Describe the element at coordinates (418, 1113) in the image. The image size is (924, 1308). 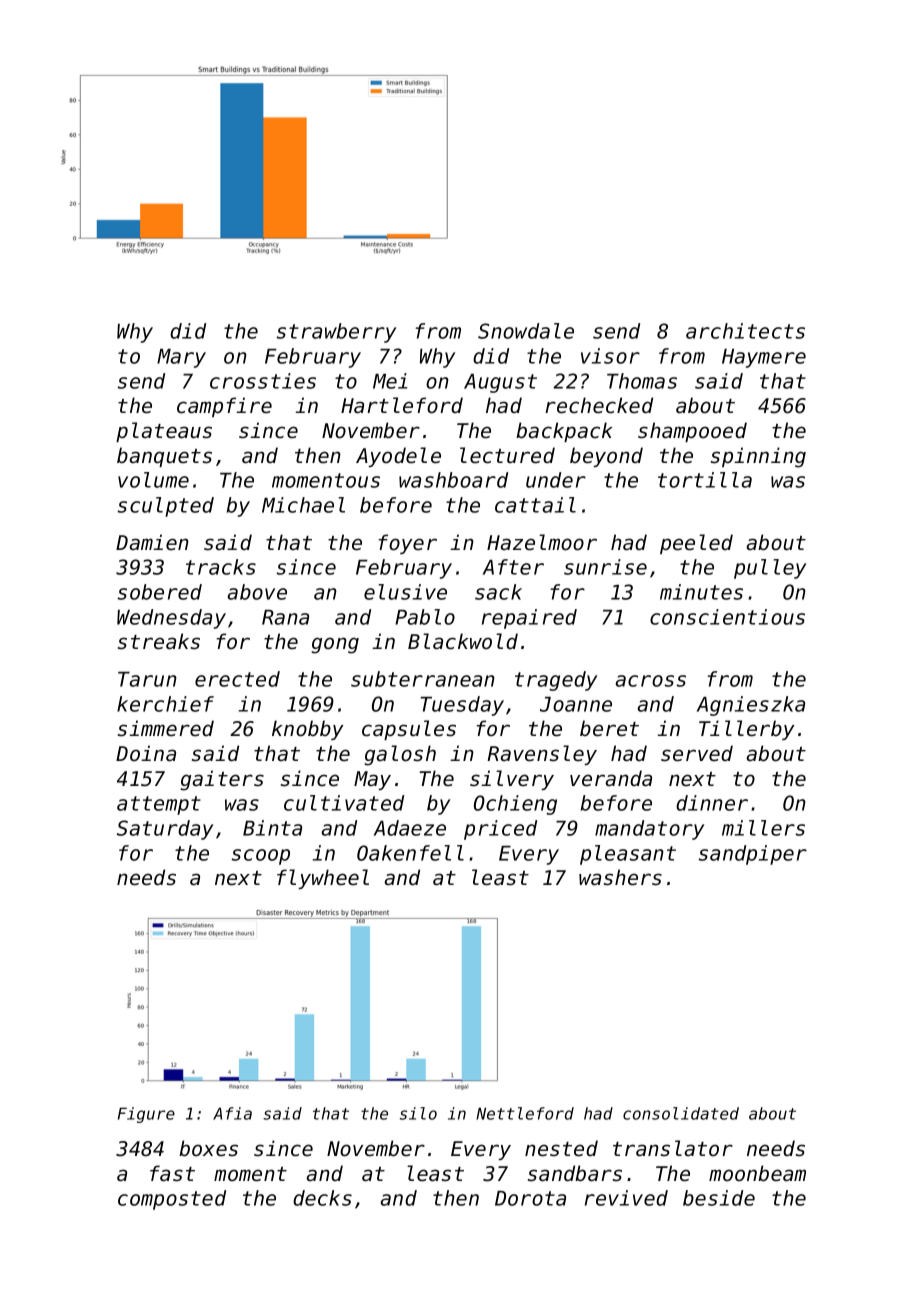
I see `silo` at that location.
